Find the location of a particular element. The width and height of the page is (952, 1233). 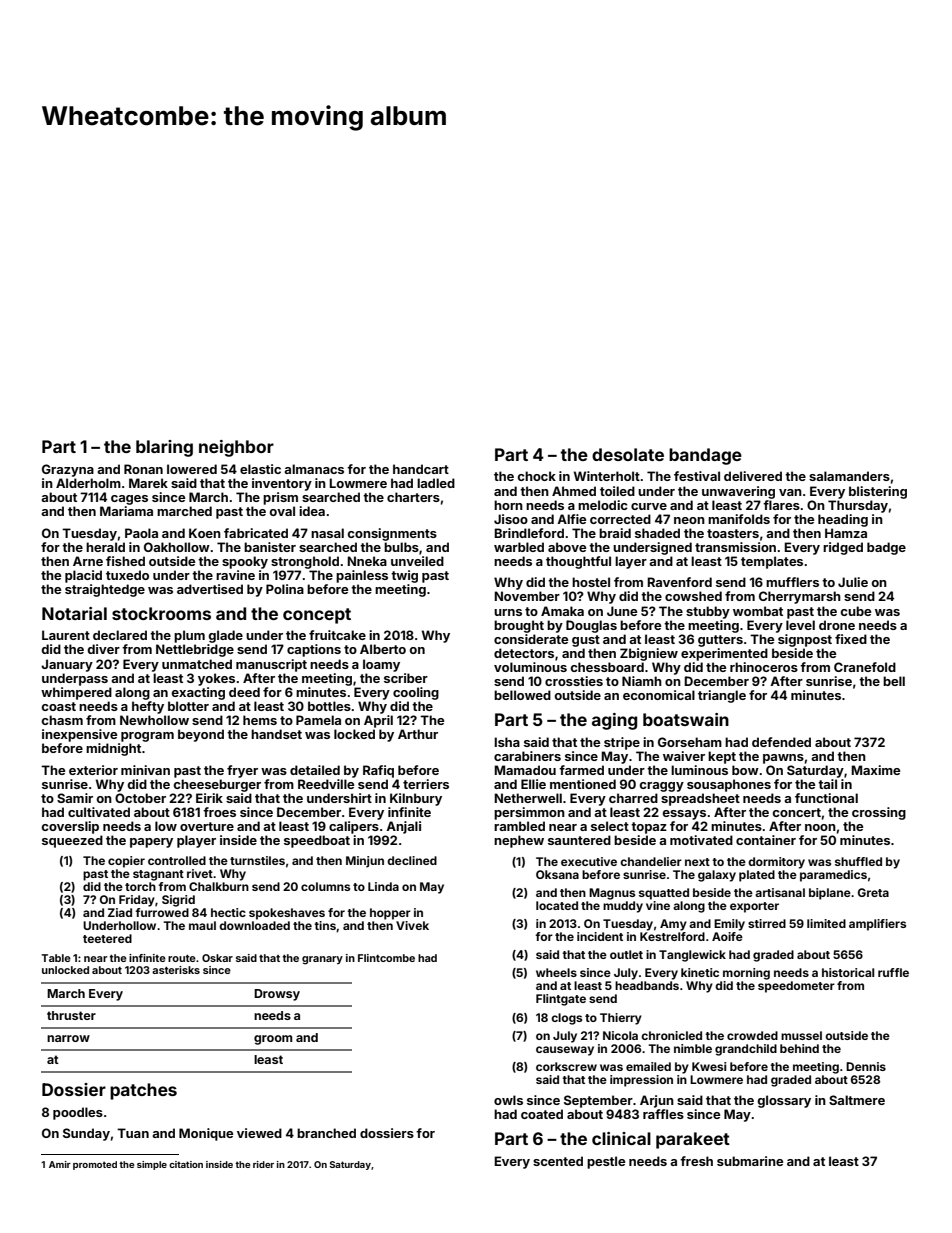

desolate is located at coordinates (628, 454).
